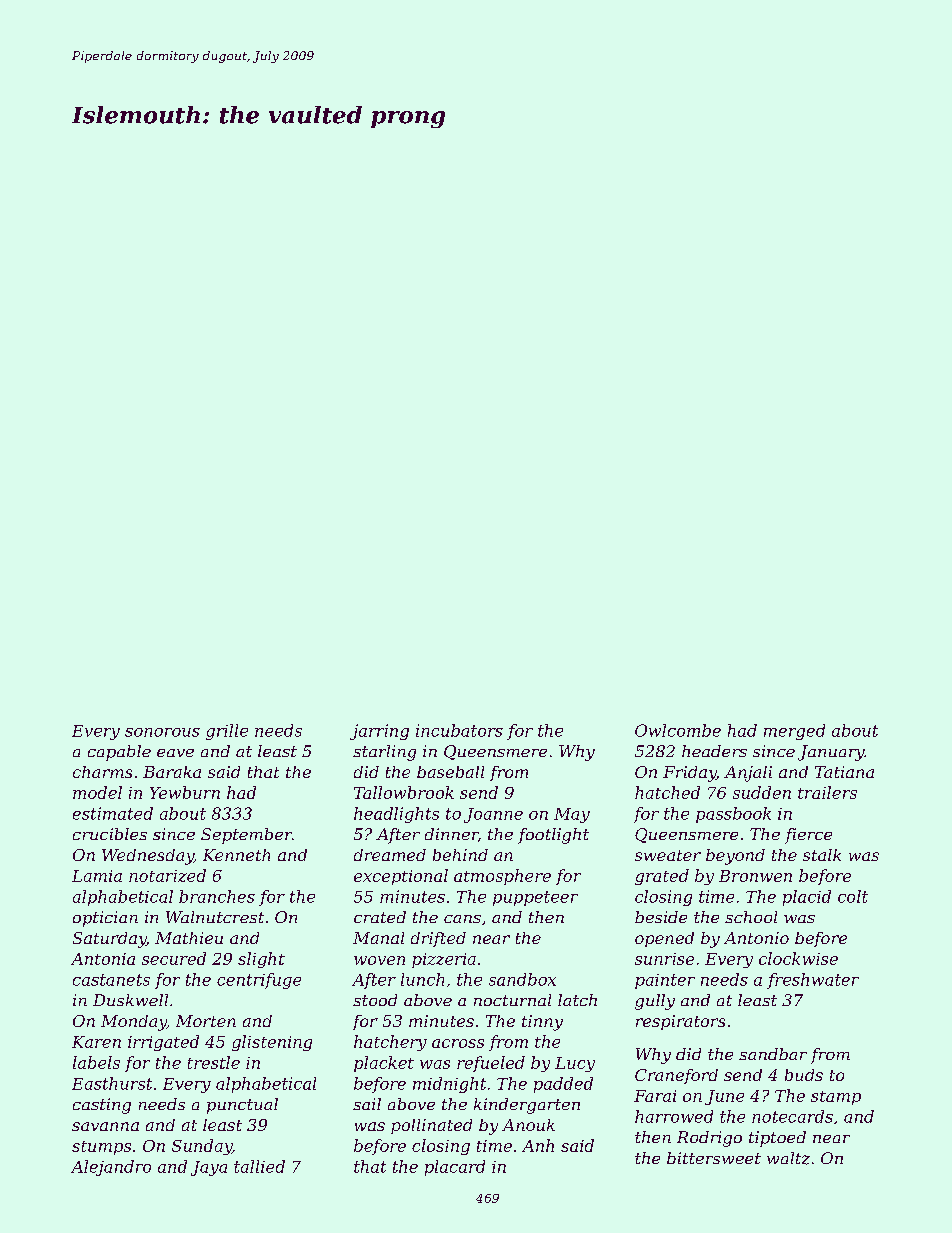 This screenshot has width=952, height=1233. What do you see at coordinates (444, 960) in the screenshot?
I see `pizzeria` at bounding box center [444, 960].
